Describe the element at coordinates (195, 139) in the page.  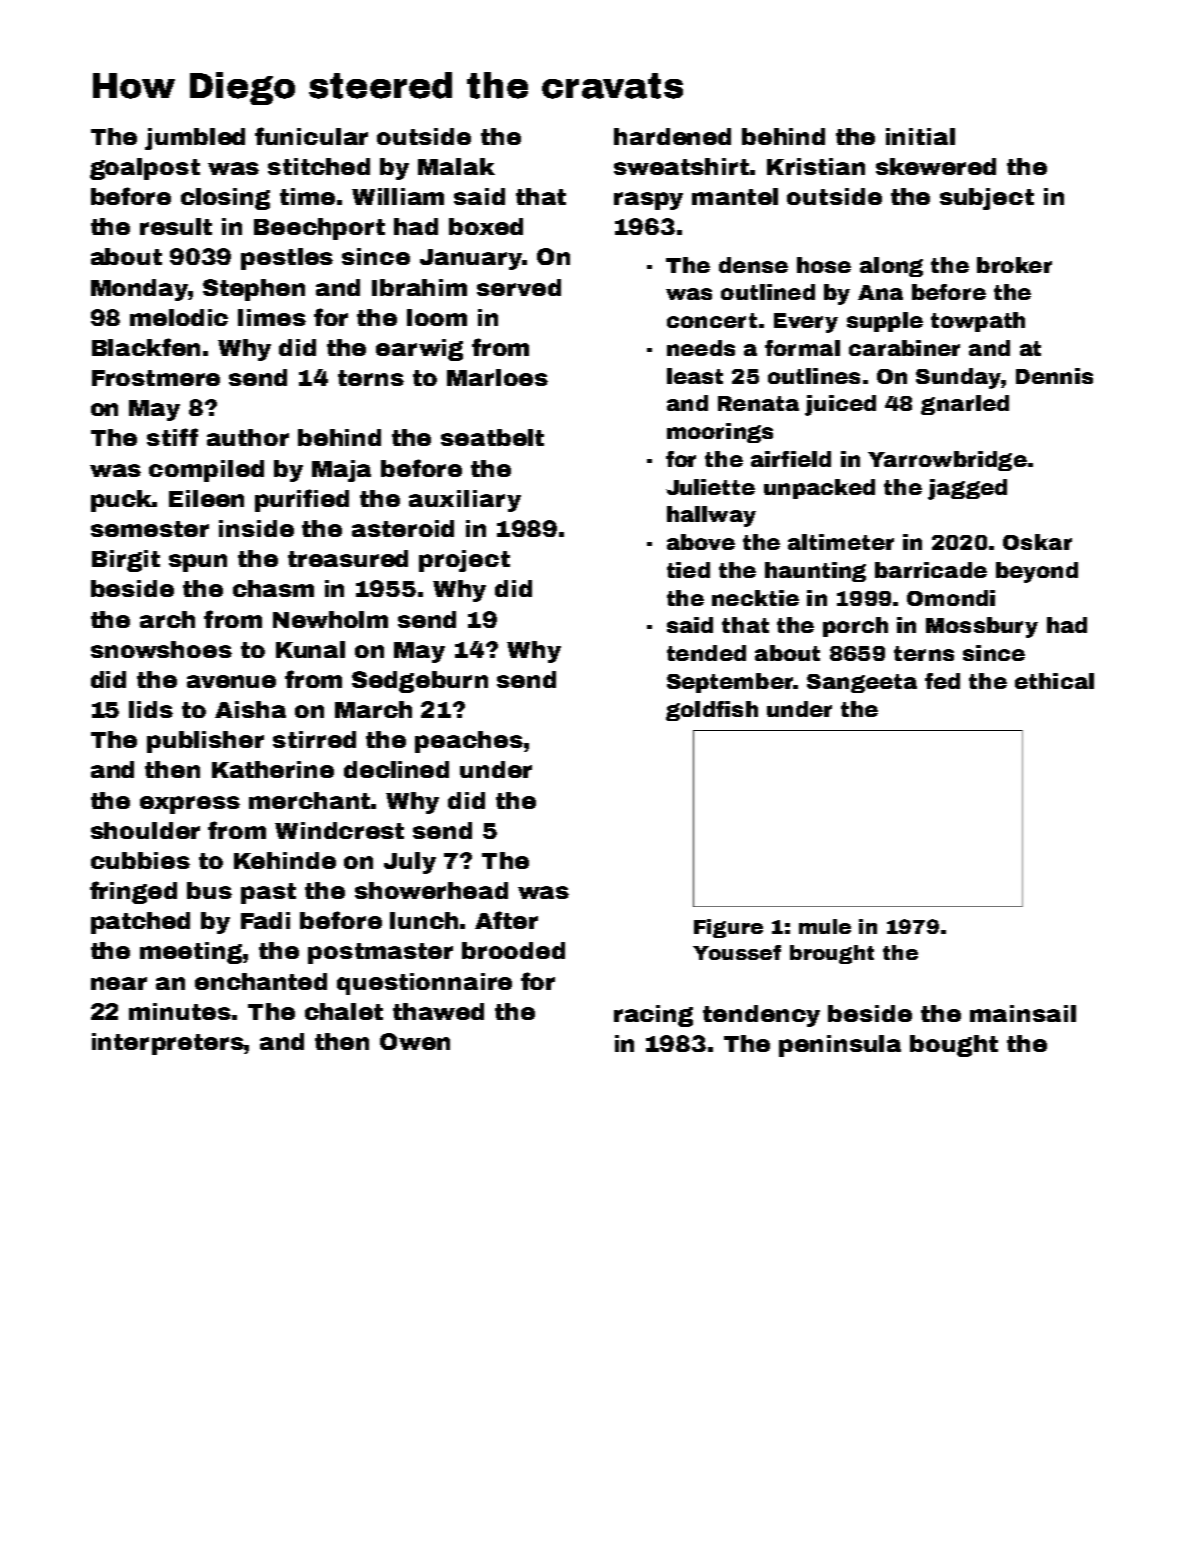
I see `jumbled` at that location.
